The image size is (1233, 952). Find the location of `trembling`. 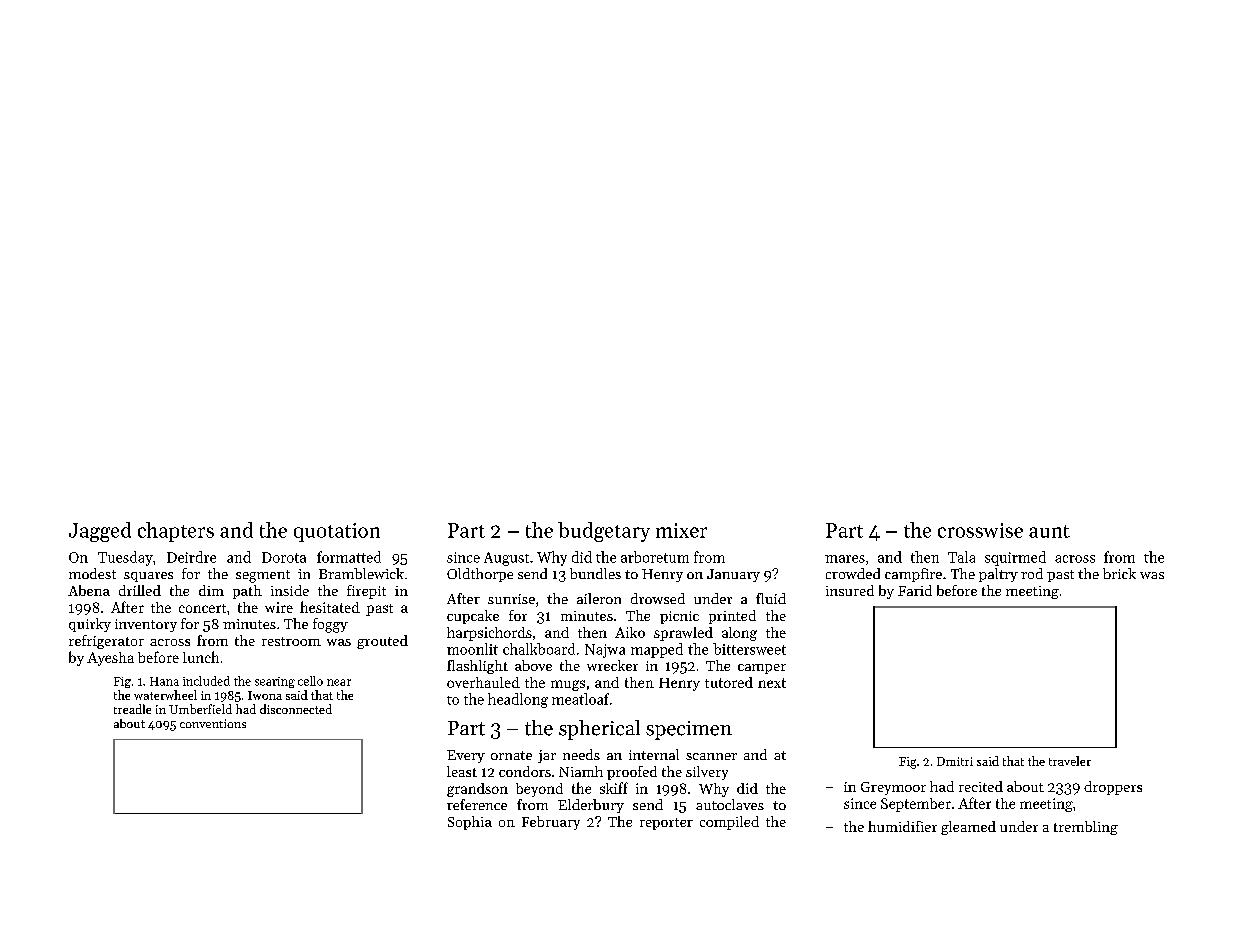

trembling is located at coordinates (1086, 828).
